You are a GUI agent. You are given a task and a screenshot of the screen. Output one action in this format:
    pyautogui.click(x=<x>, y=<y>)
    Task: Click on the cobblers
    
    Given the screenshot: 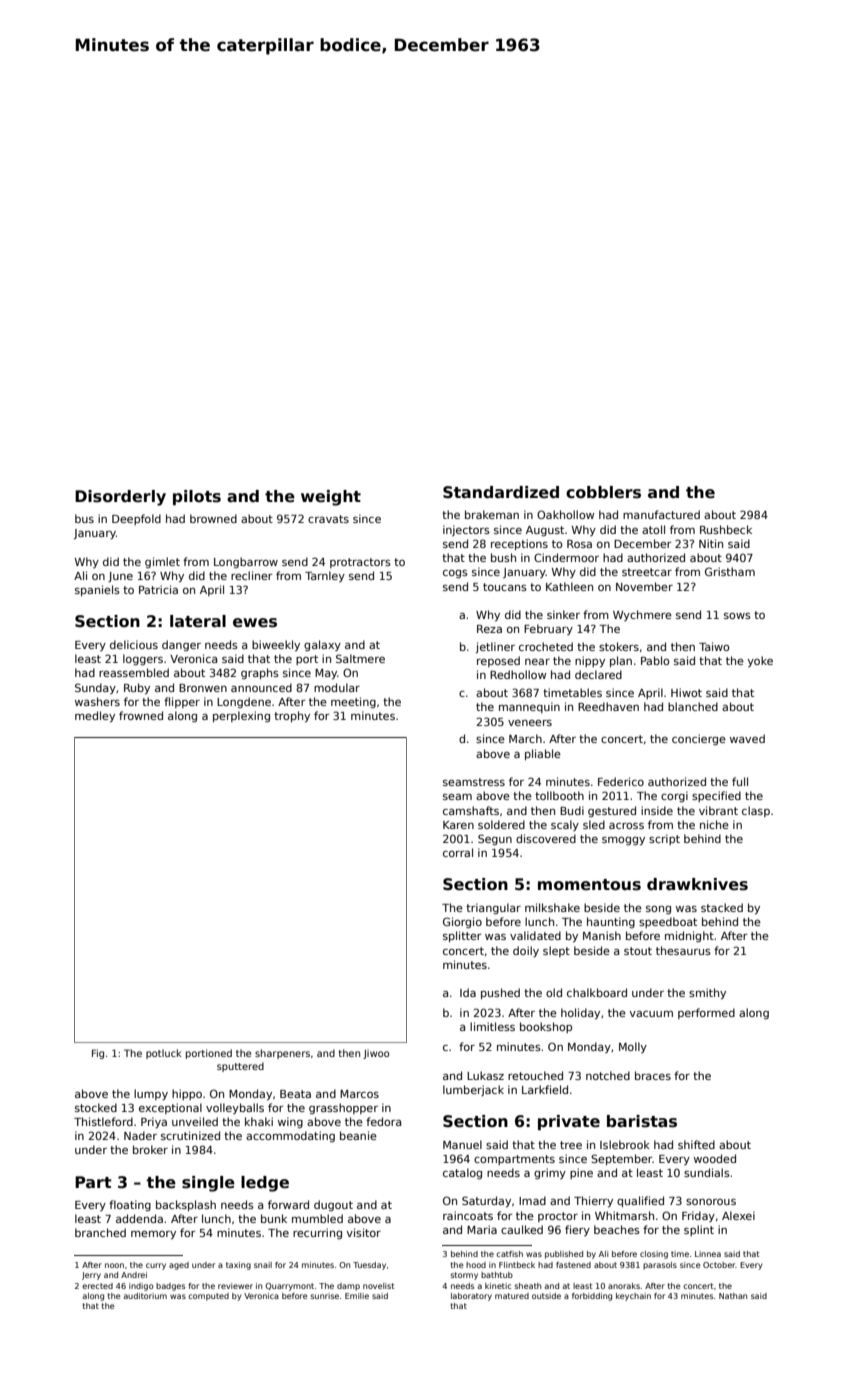 What is the action you would take?
    pyautogui.click(x=603, y=492)
